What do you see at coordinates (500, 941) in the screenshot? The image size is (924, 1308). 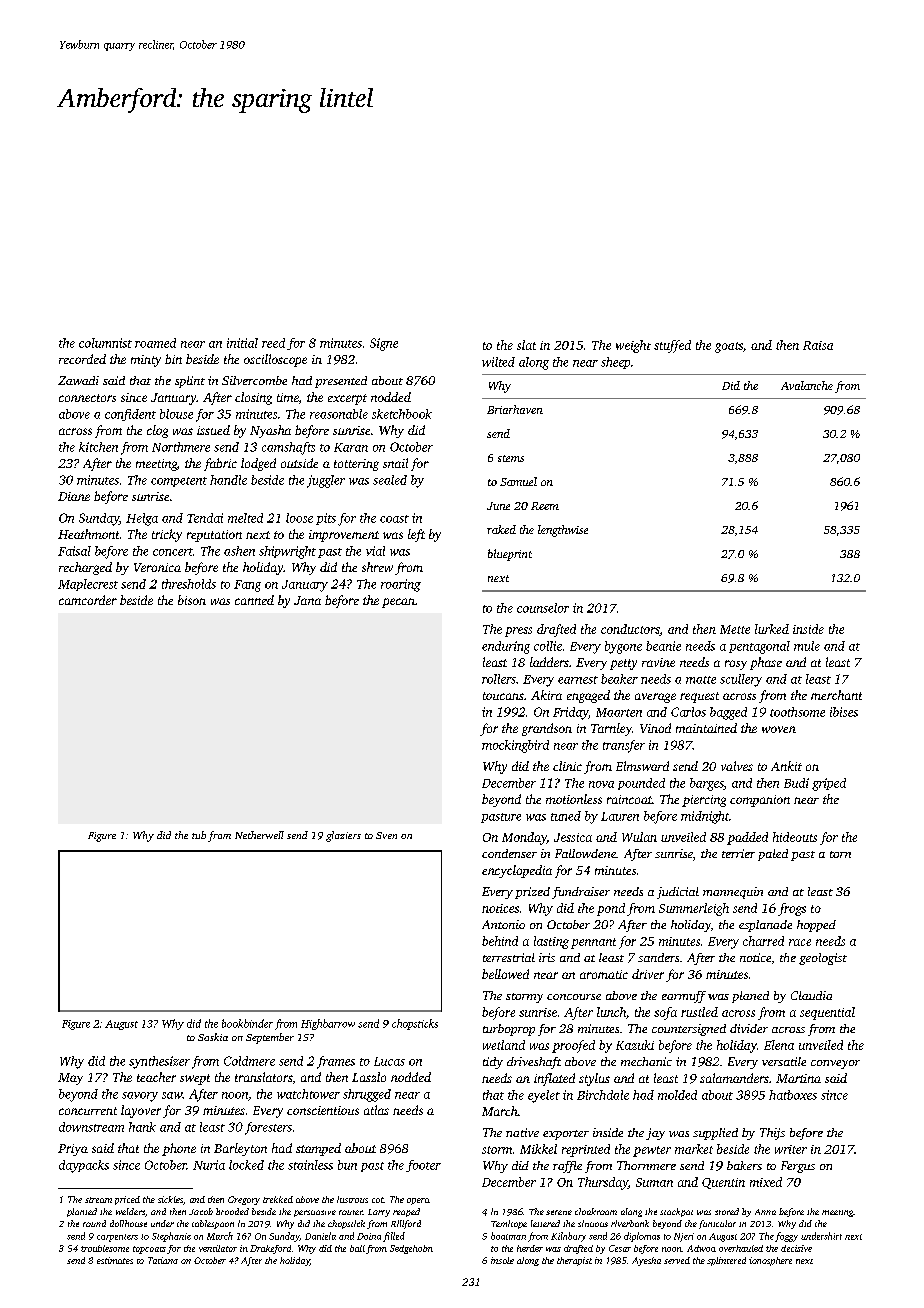 I see `behind` at bounding box center [500, 941].
